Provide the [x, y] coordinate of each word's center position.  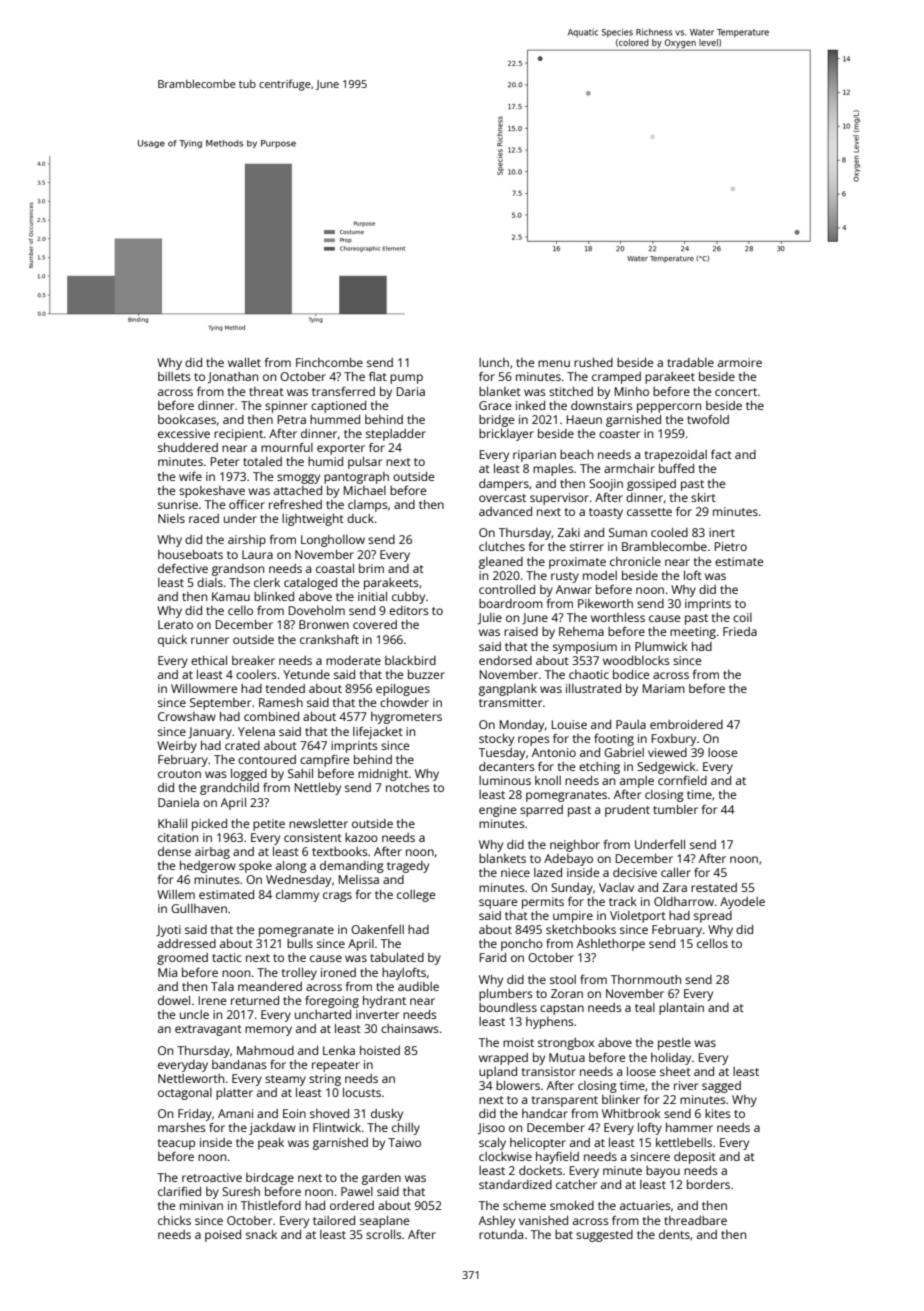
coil [742, 617]
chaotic [589, 674]
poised [223, 1236]
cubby [408, 598]
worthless [618, 617]
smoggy [298, 479]
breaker [253, 660]
